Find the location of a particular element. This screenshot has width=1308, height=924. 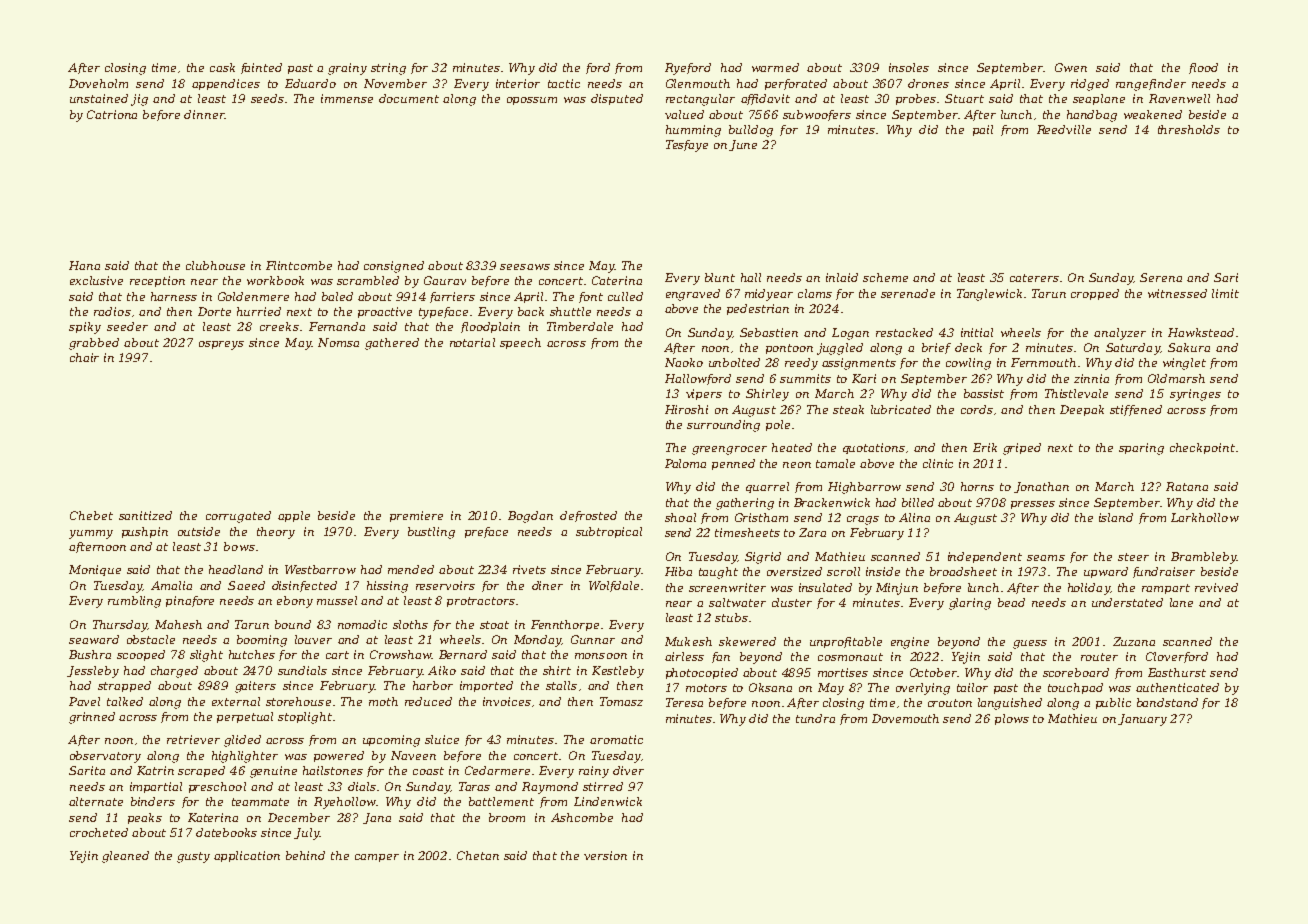

aromatic is located at coordinates (616, 739).
